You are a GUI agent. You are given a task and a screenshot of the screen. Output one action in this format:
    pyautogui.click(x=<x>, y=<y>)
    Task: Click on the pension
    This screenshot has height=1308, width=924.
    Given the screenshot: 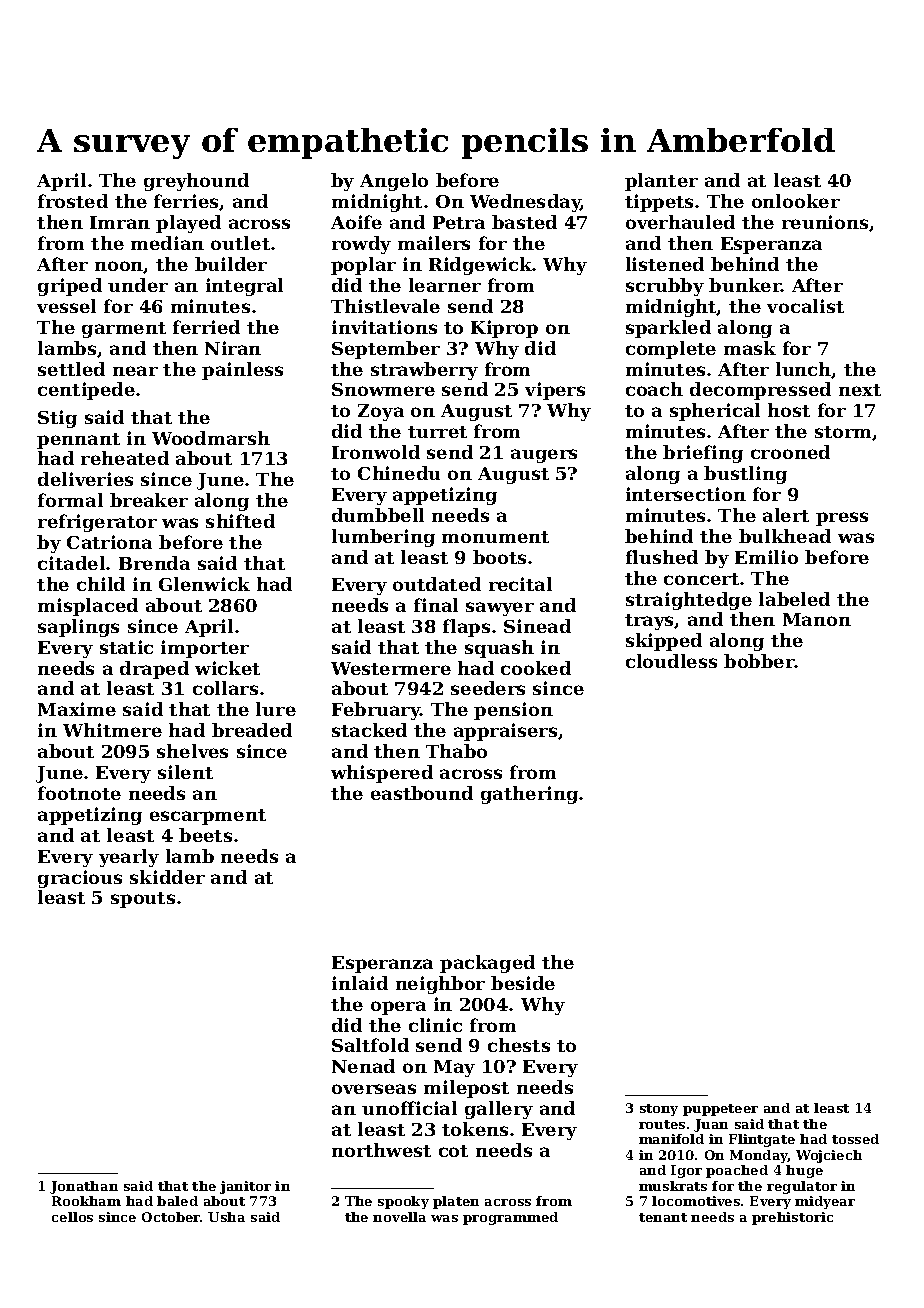 What is the action you would take?
    pyautogui.click(x=513, y=711)
